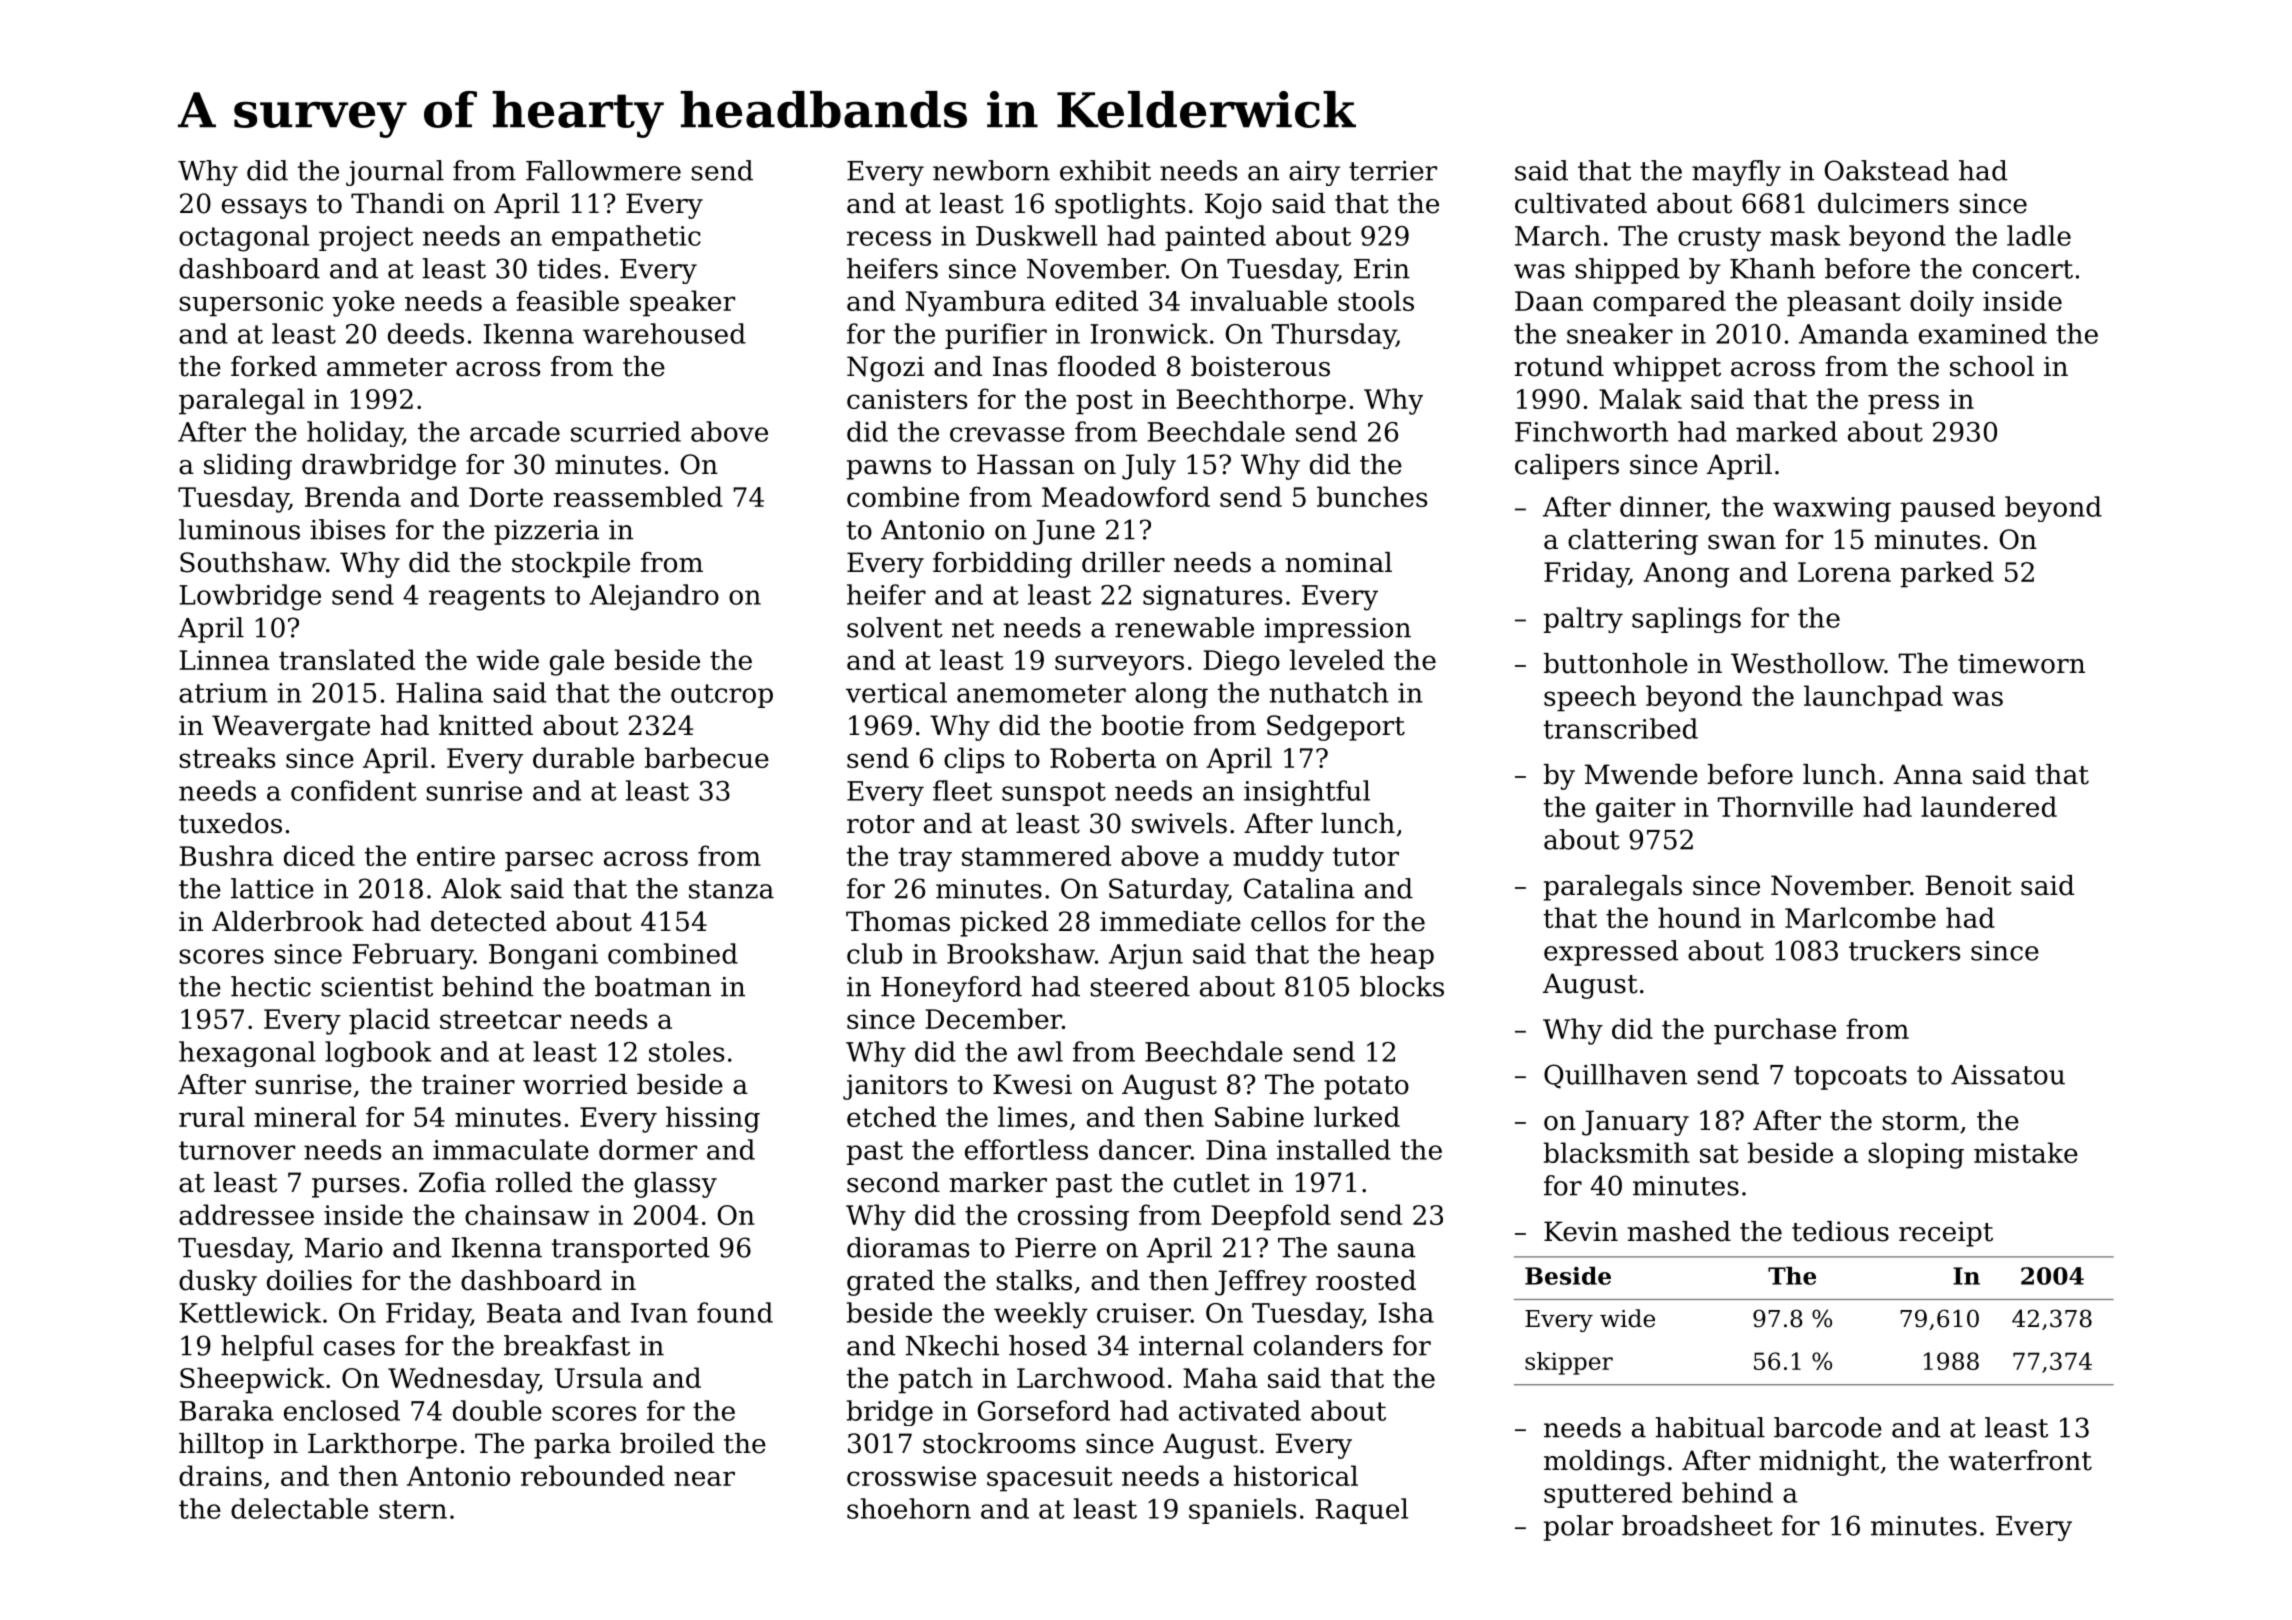 This screenshot has width=2292, height=1620. What do you see at coordinates (1590, 698) in the screenshot?
I see `speech` at bounding box center [1590, 698].
